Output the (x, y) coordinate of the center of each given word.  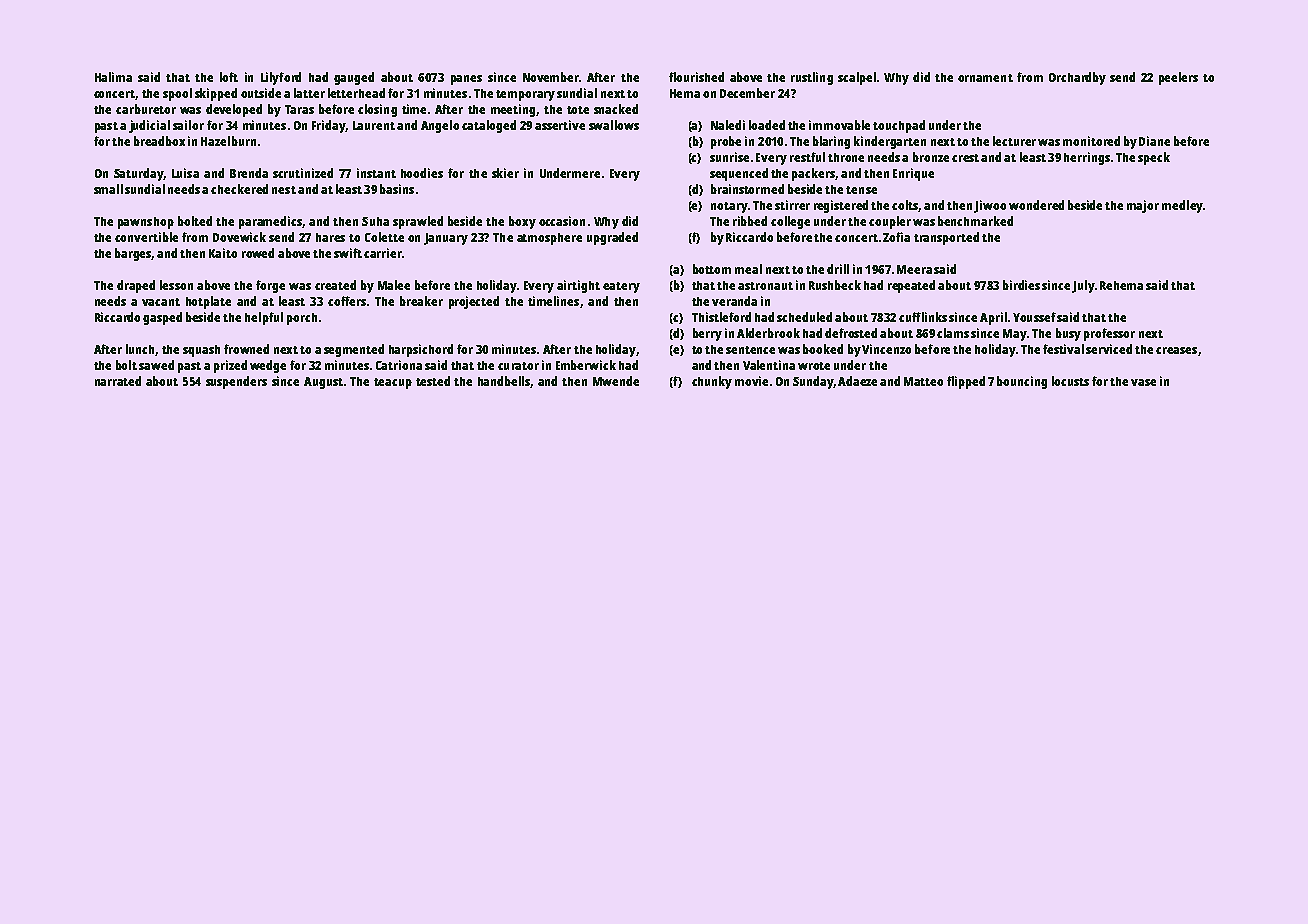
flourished (696, 77)
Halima (113, 77)
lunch (140, 349)
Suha (375, 221)
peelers (1178, 78)
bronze (931, 157)
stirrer (792, 205)
